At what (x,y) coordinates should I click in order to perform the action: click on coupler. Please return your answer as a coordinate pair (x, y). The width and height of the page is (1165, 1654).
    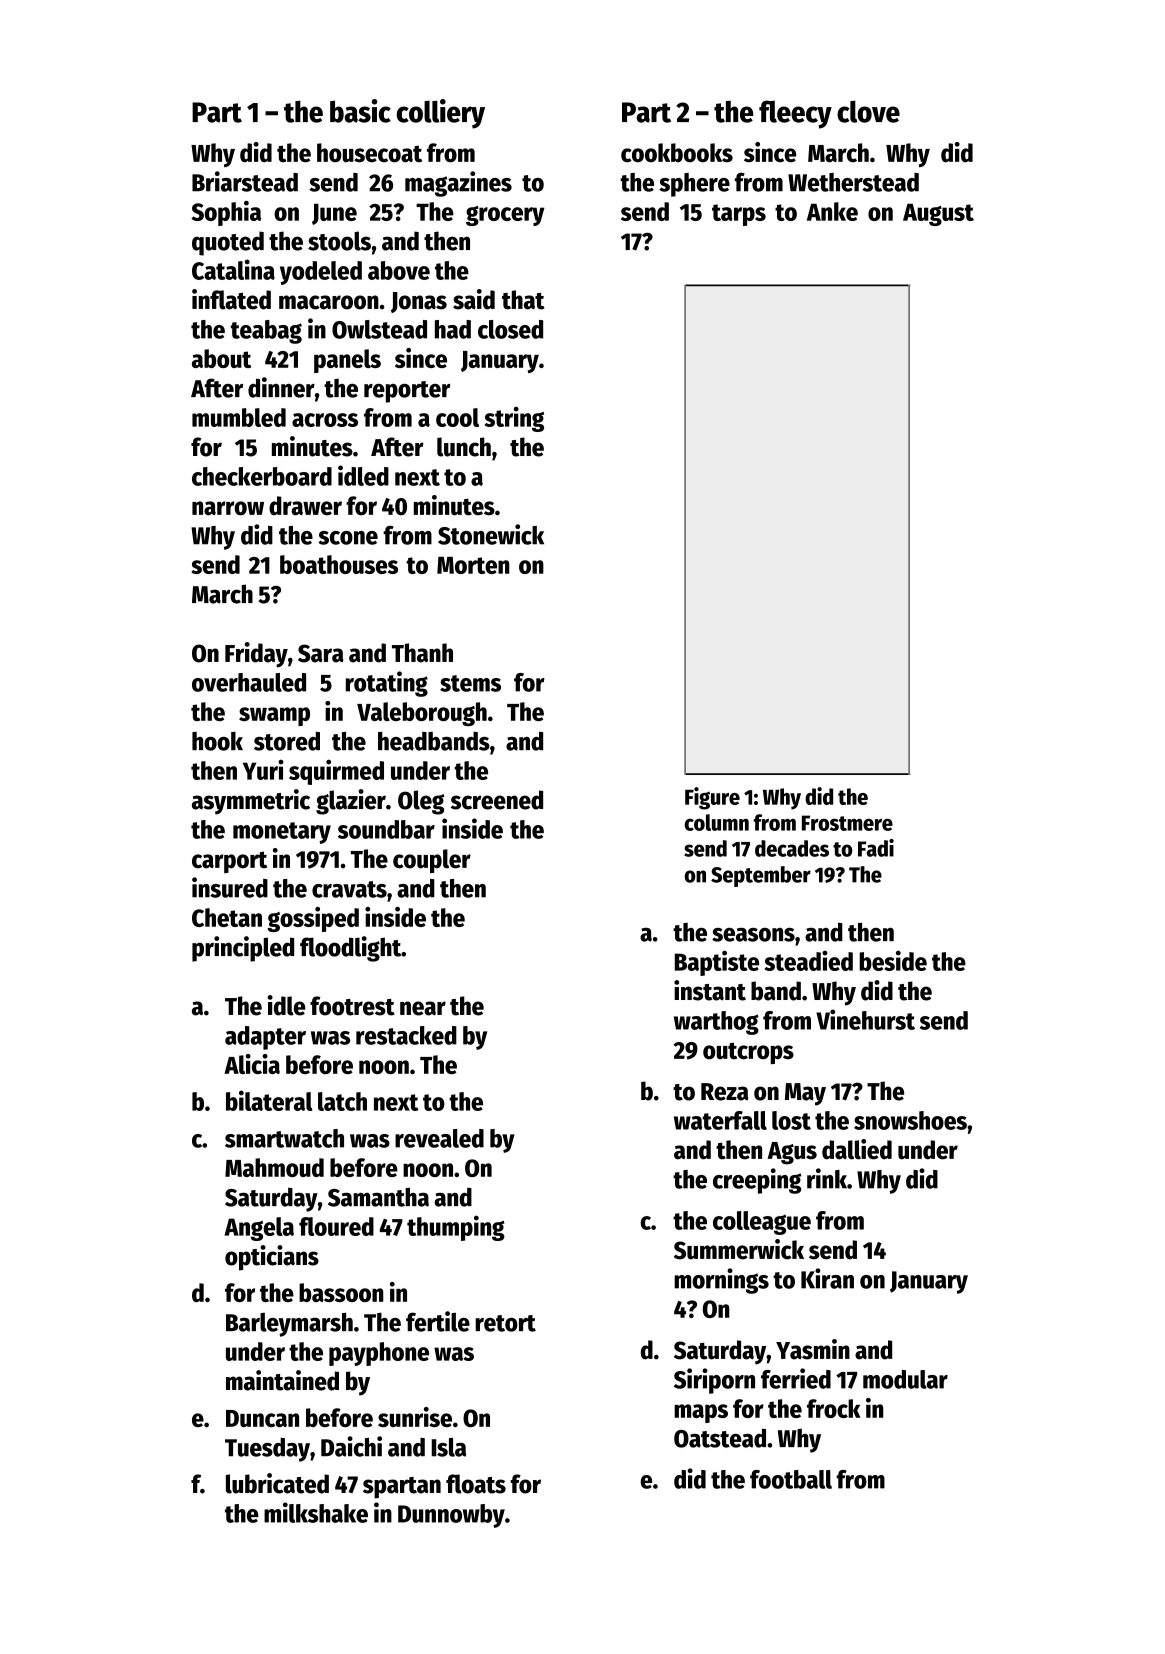
    Looking at the image, I should click on (432, 861).
